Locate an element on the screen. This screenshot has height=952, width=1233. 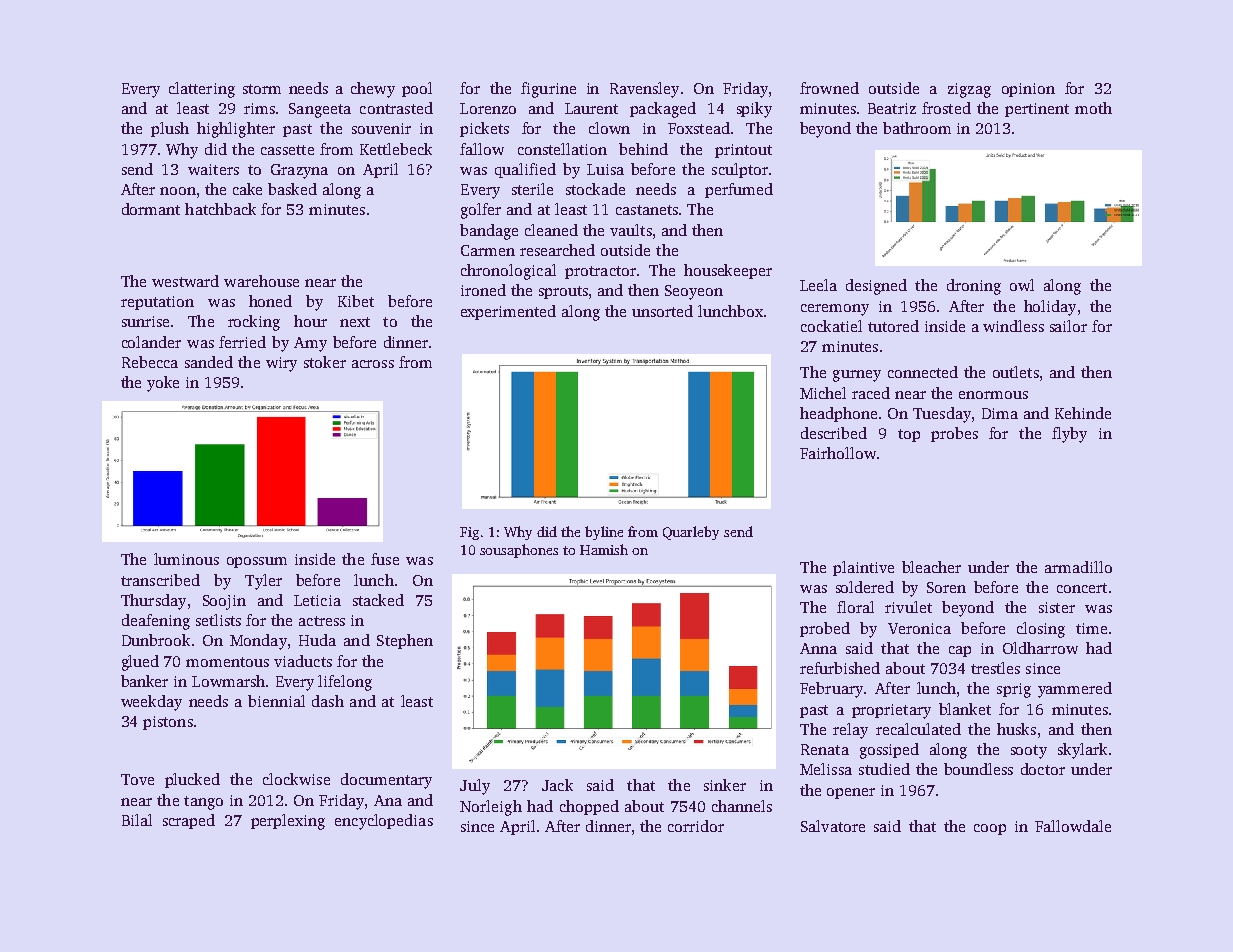
transcribed is located at coordinates (160, 580).
